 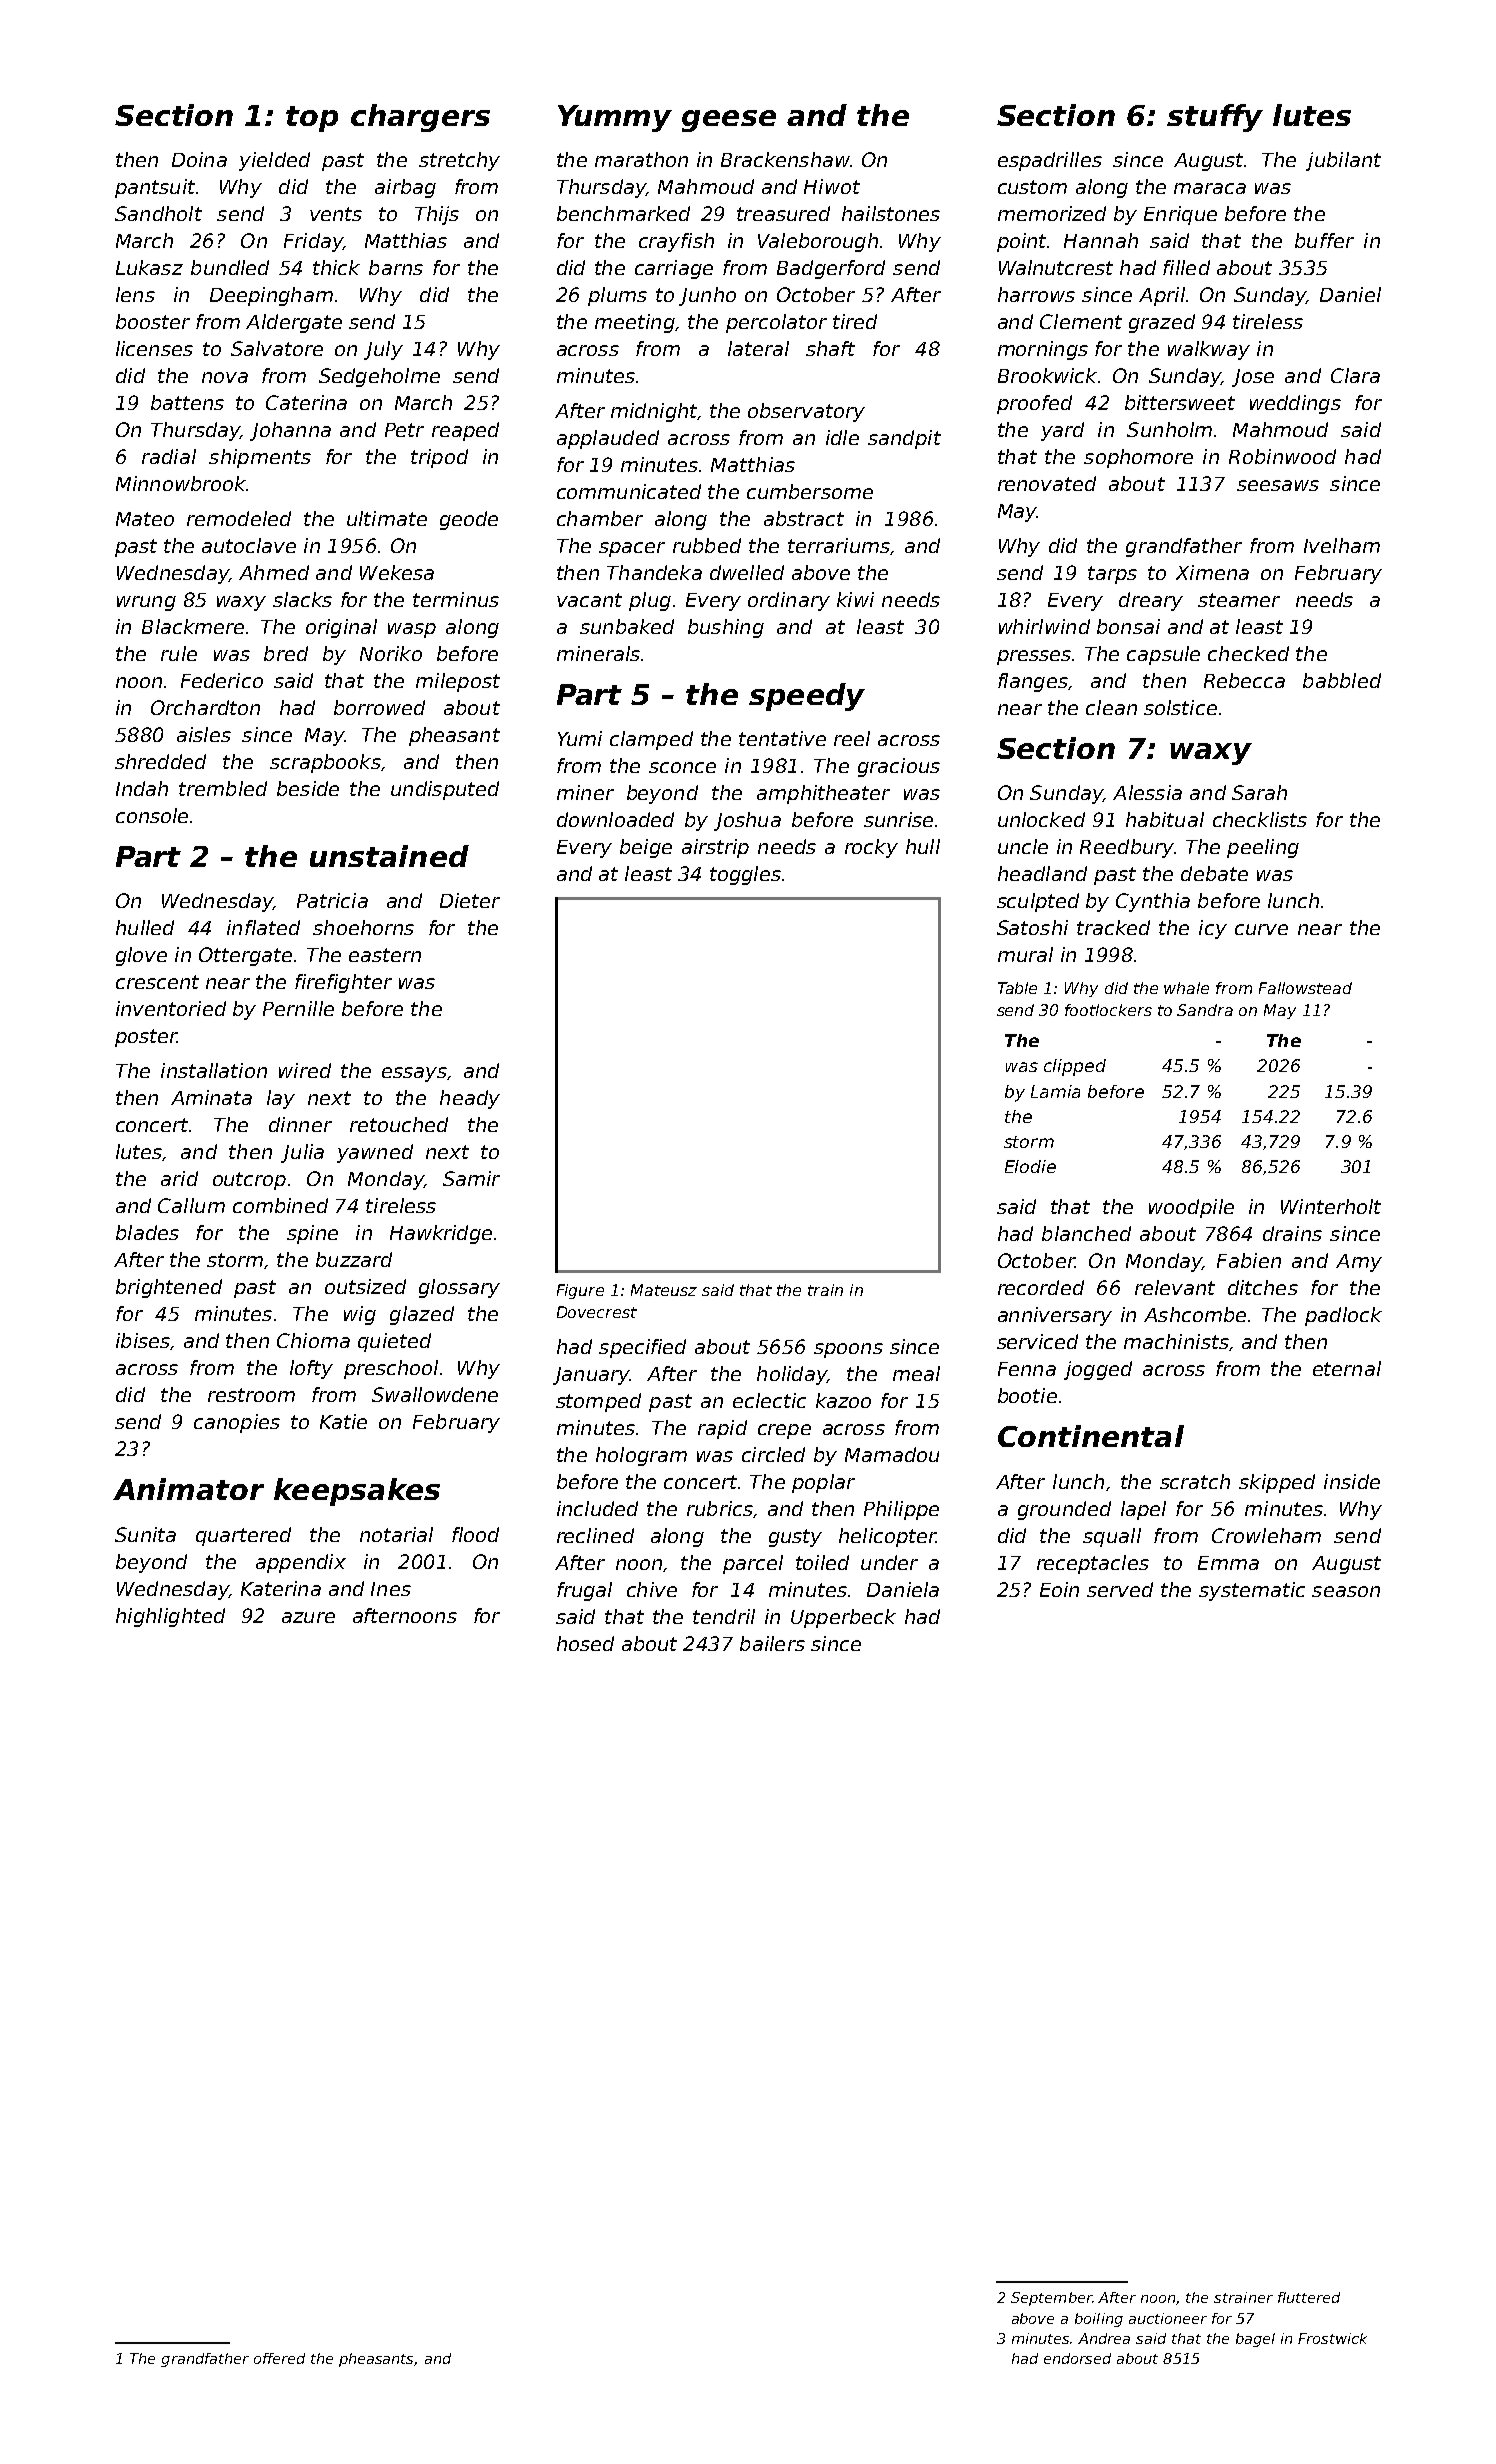 I want to click on offered, so click(x=279, y=2358).
